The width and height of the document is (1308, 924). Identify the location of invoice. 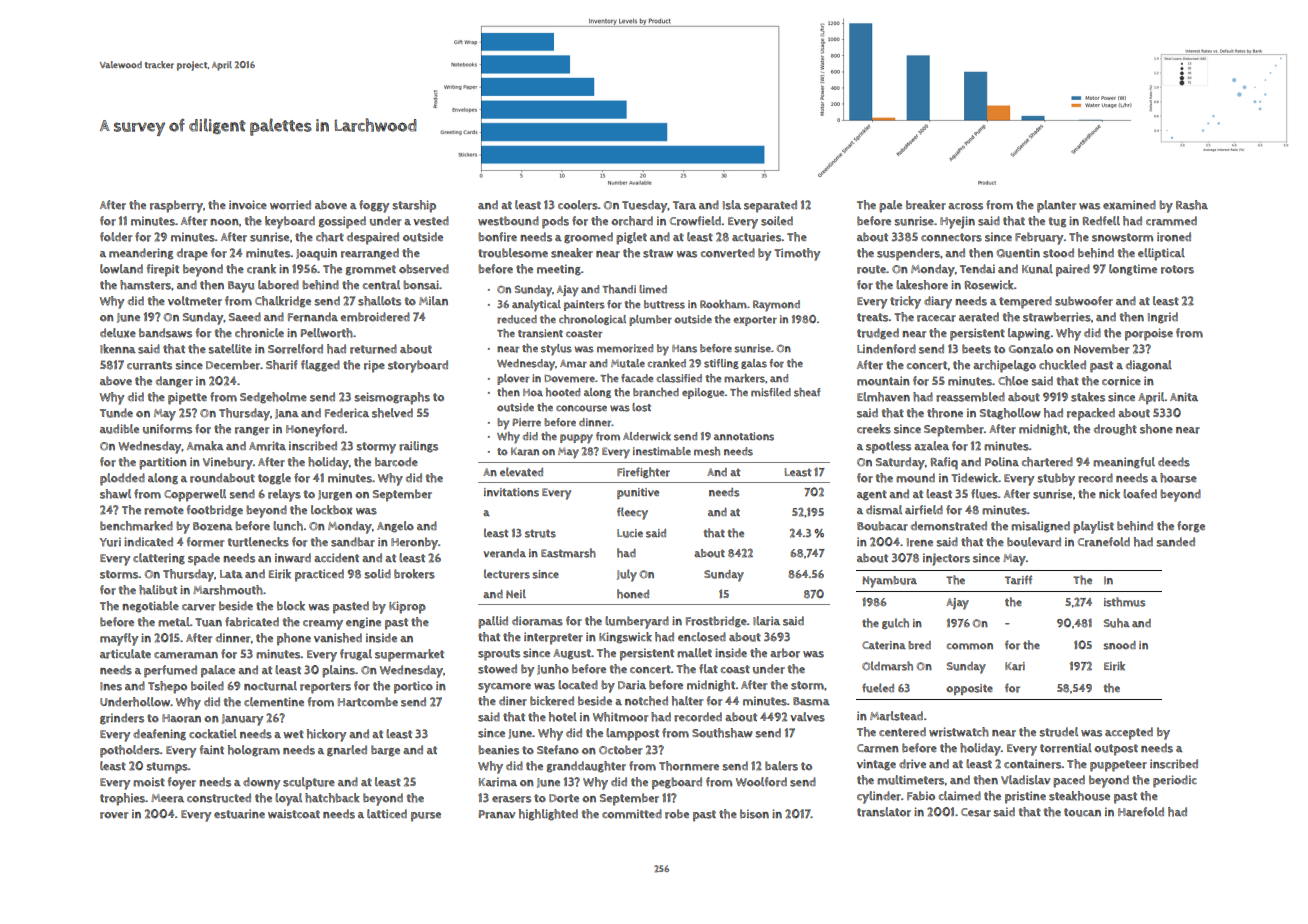
(248, 205).
